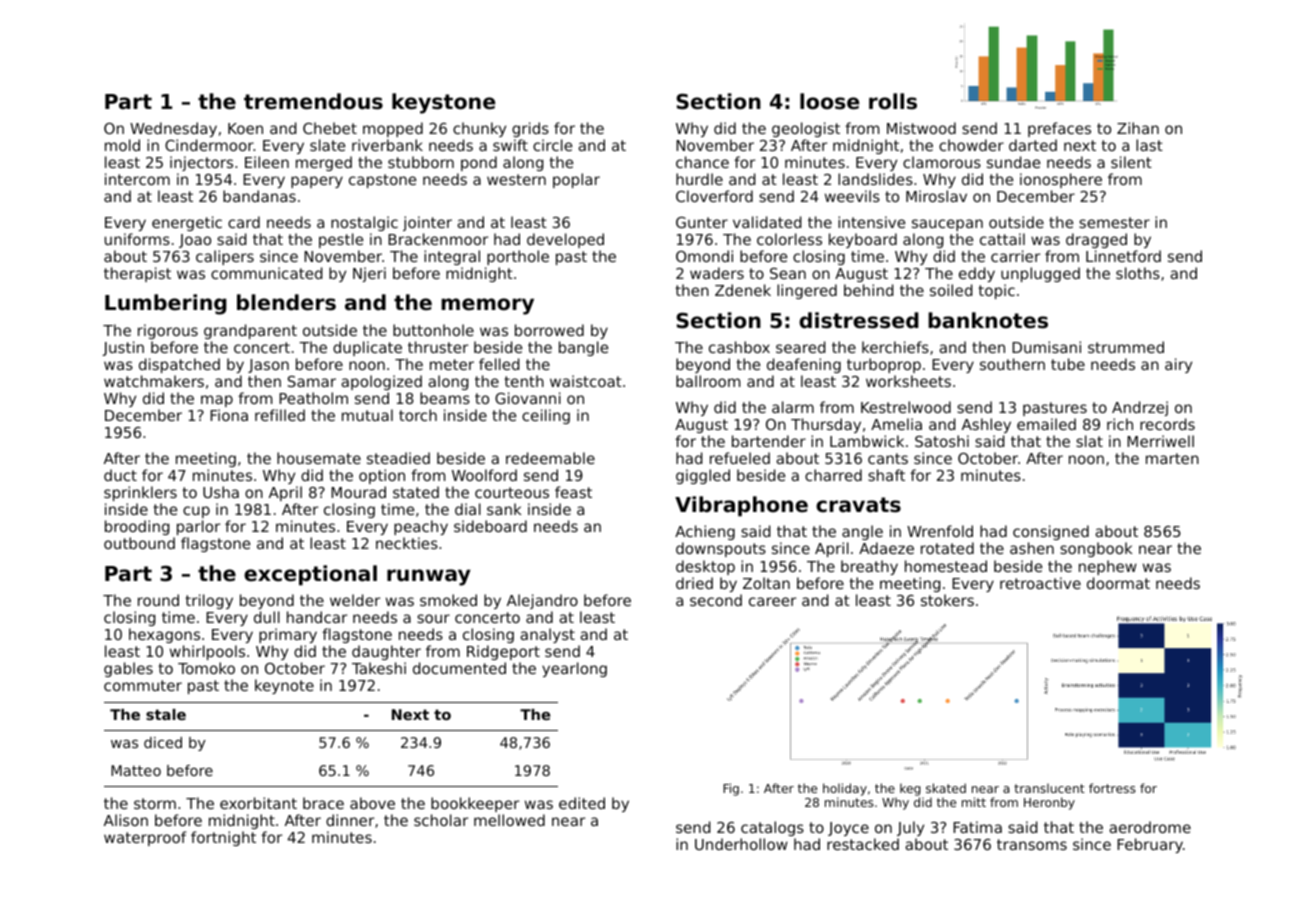 Image resolution: width=1308 pixels, height=924 pixels. Describe the element at coordinates (947, 600) in the page. I see `stokers` at that location.
